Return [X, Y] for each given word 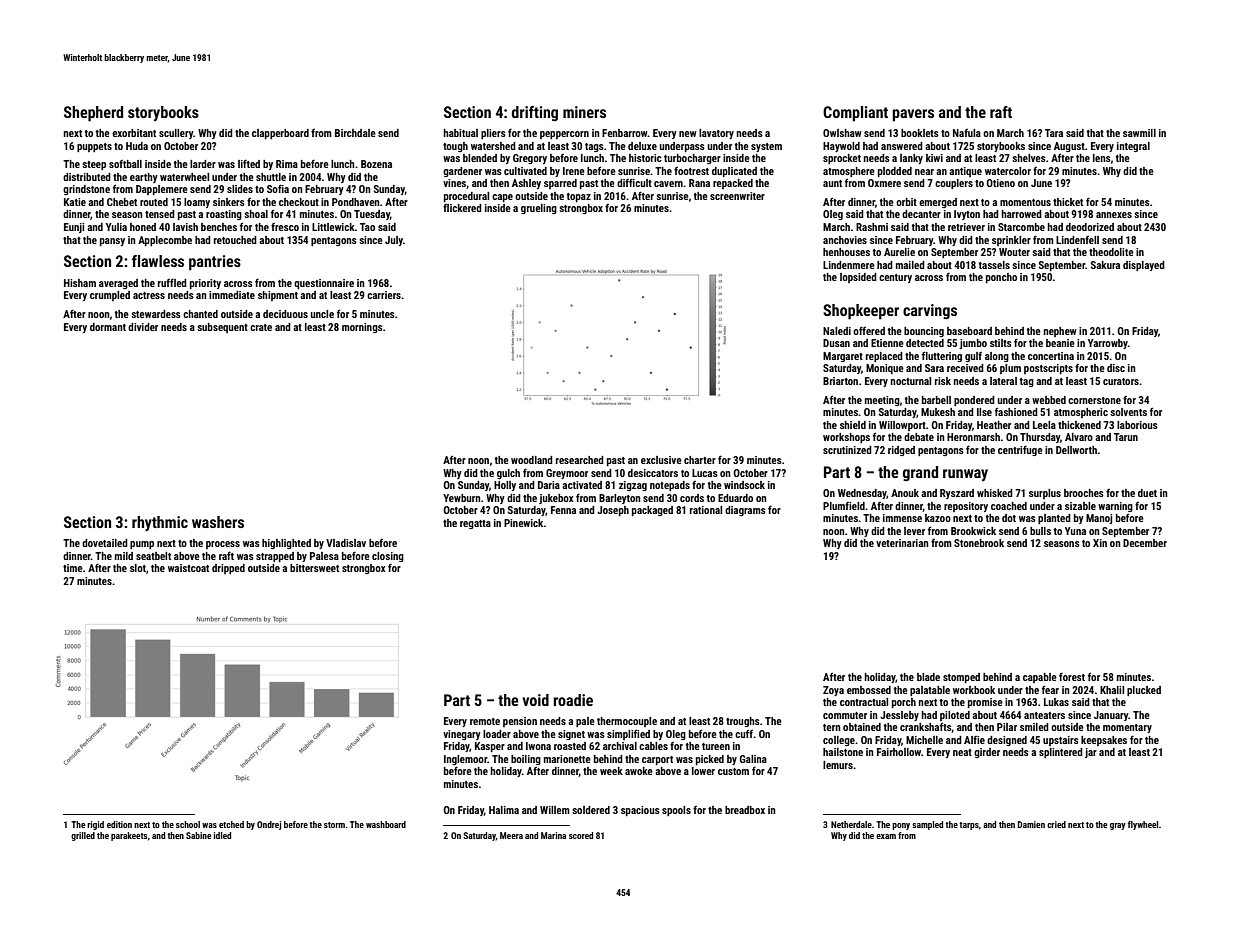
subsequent [222, 328]
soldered [591, 810]
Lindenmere [849, 265]
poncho [1001, 278]
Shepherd [93, 114]
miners [584, 112]
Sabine [198, 835]
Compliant [855, 114]
